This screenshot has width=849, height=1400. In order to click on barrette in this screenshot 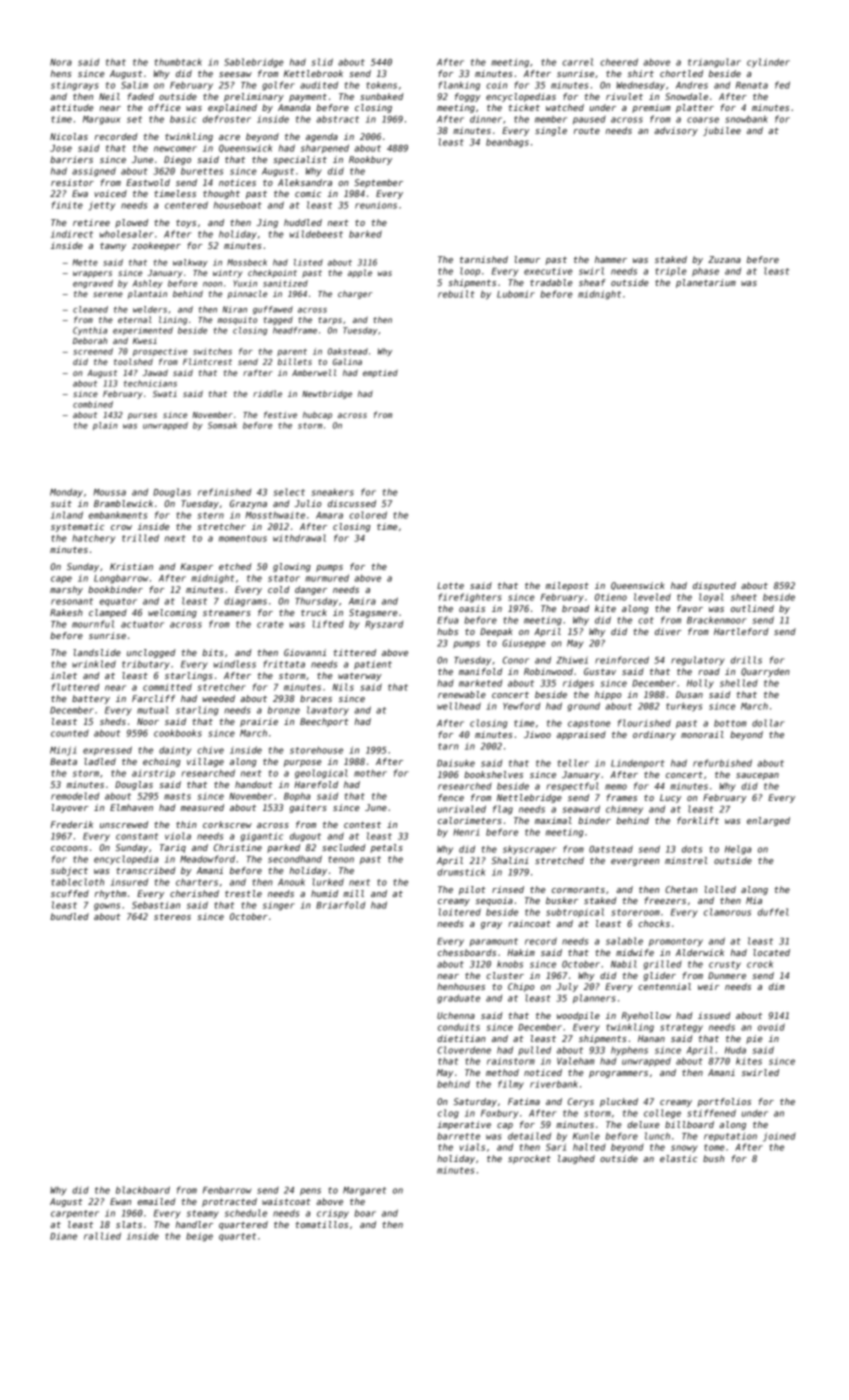, I will do `click(458, 1136)`.
